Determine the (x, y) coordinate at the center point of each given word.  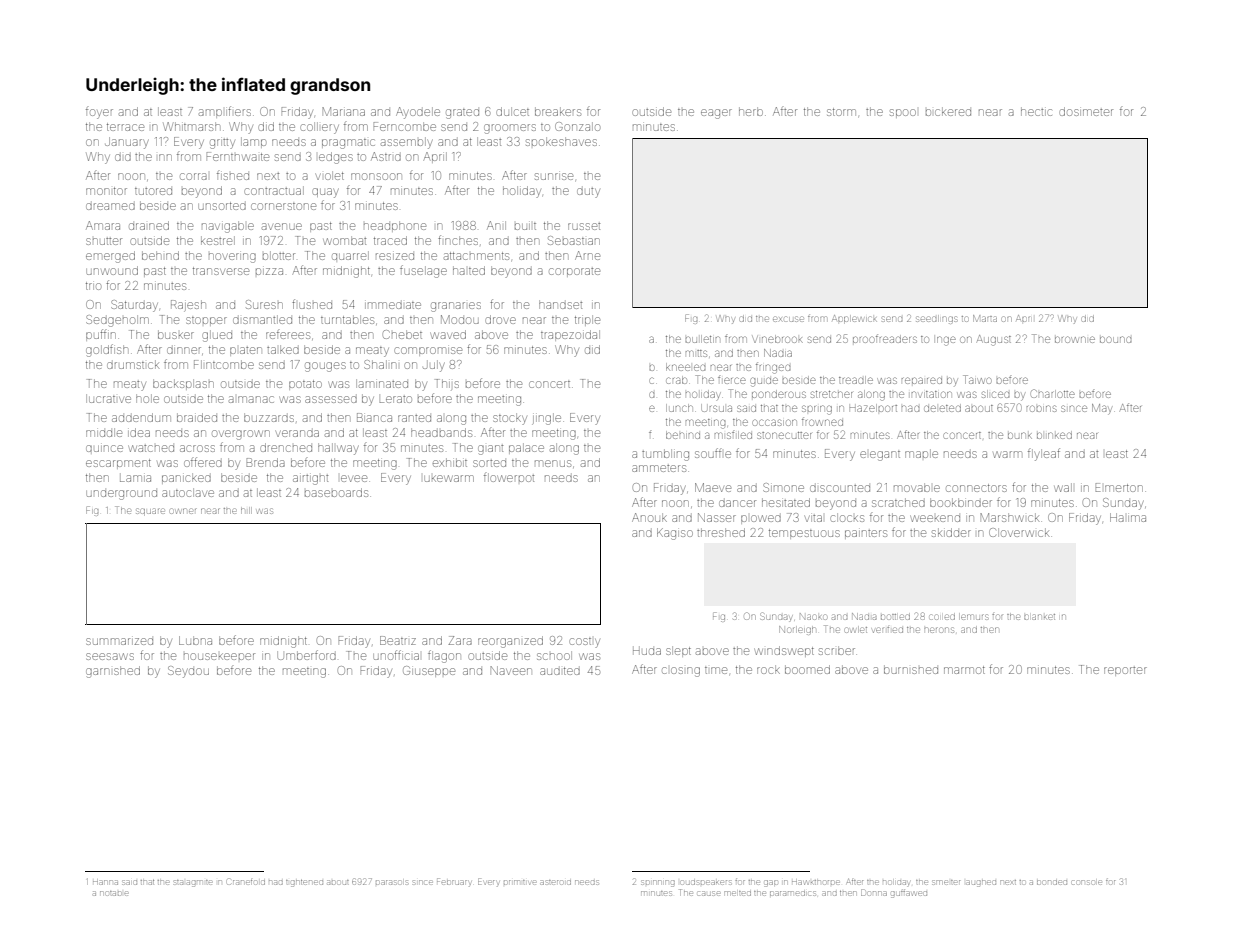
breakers (558, 111)
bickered (948, 111)
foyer (99, 114)
